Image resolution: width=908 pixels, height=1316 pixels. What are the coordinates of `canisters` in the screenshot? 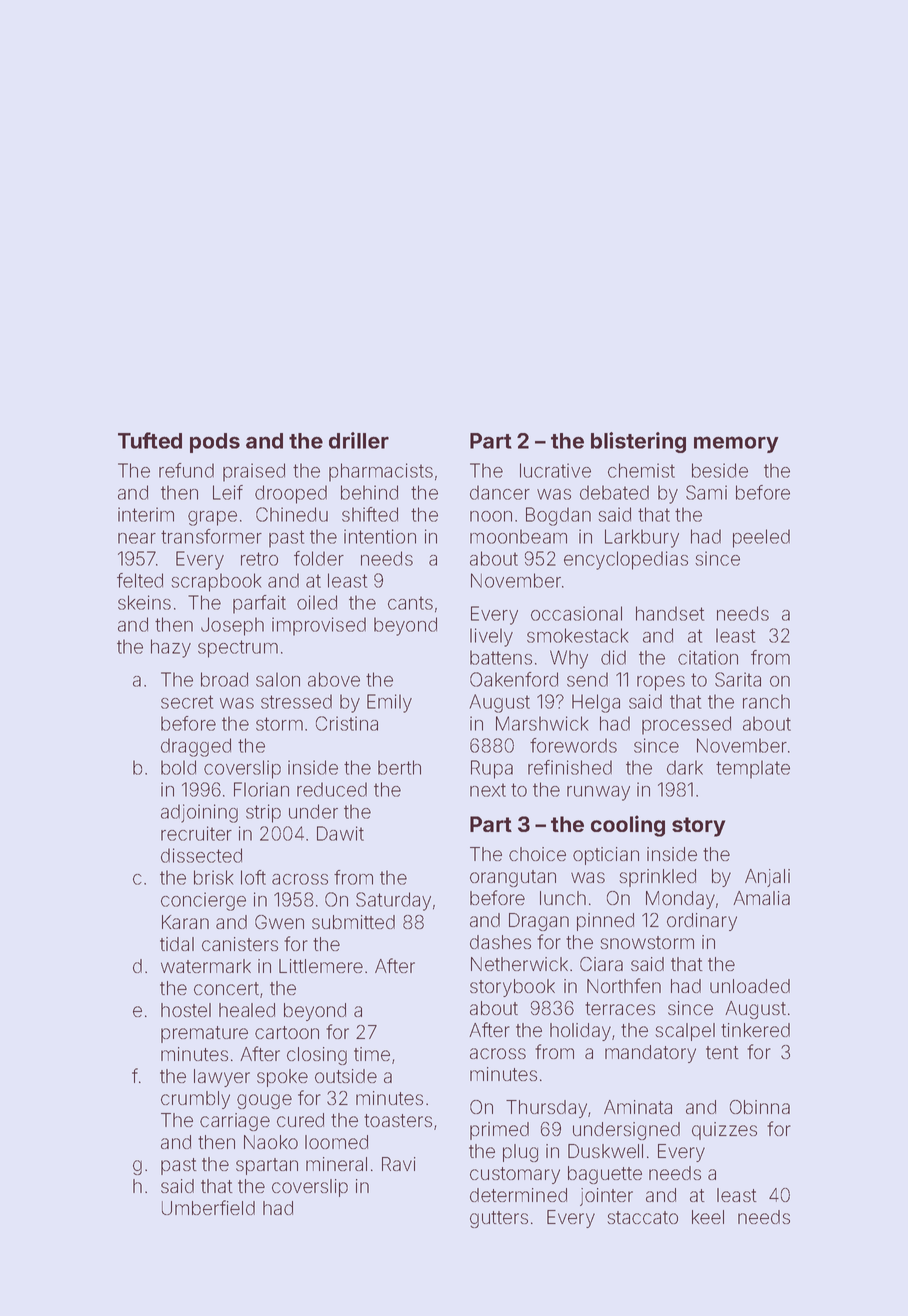 It's located at (240, 944).
